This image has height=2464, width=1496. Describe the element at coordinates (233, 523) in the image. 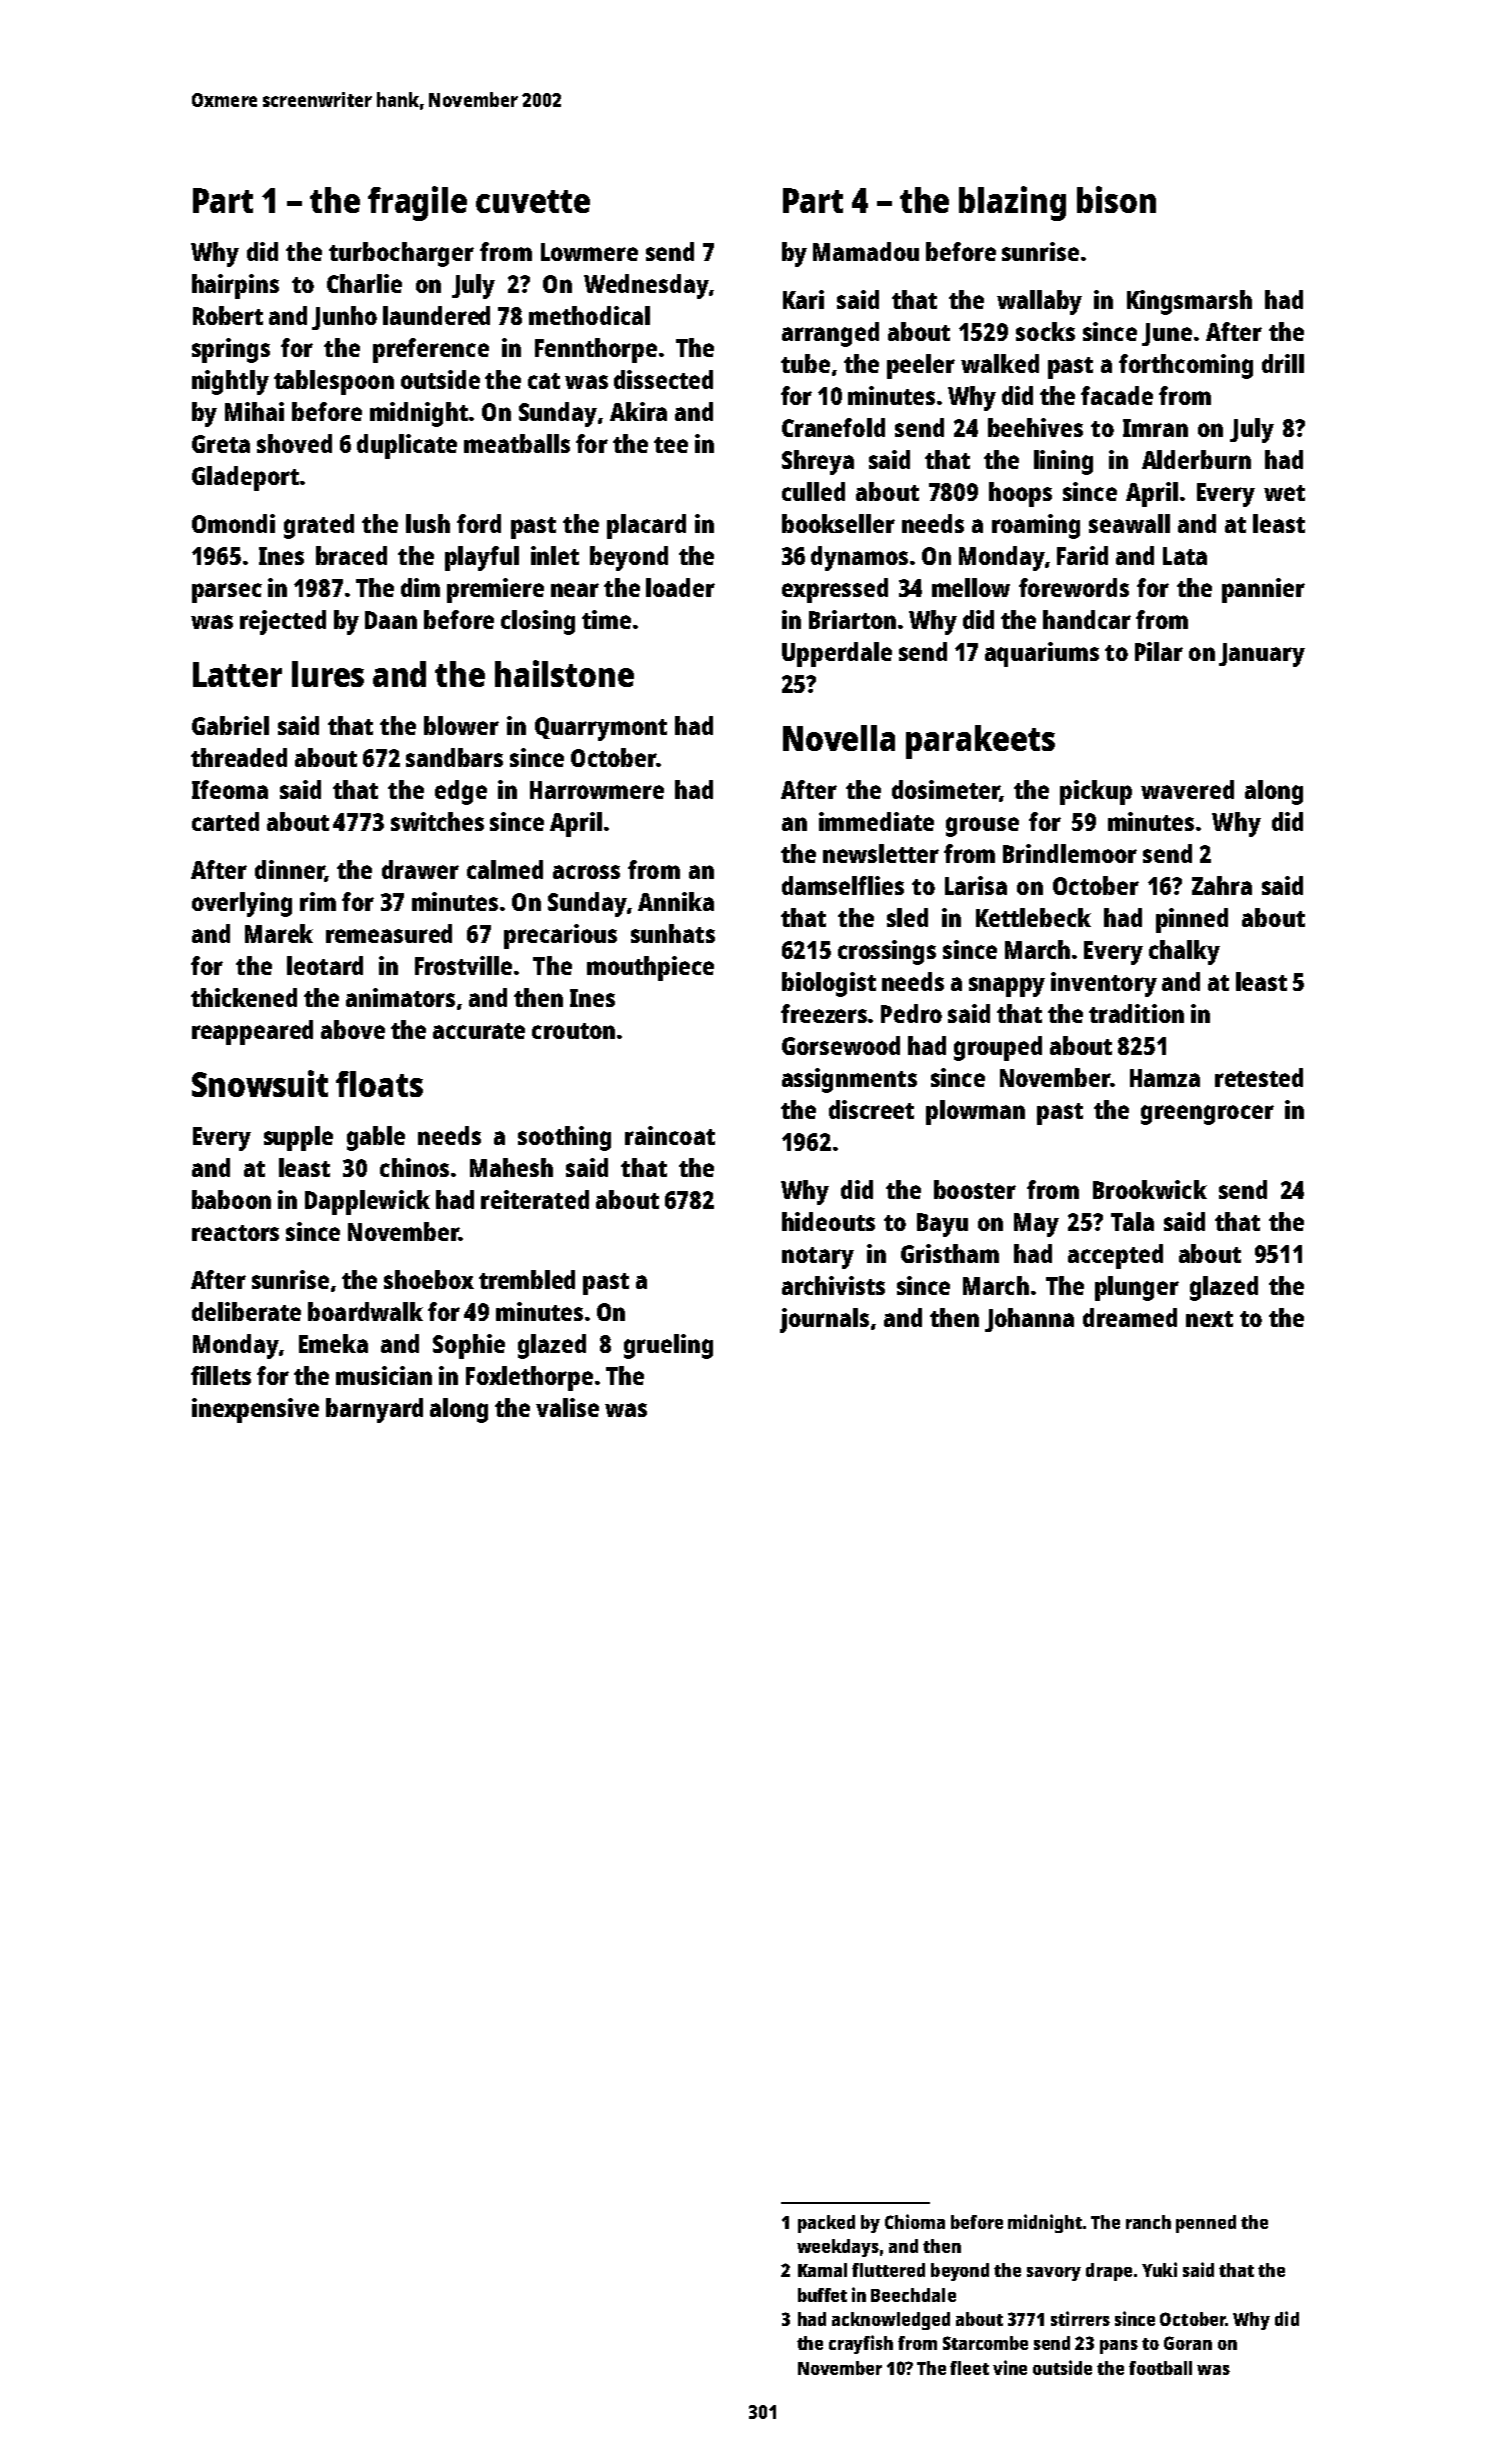

I see `Omondi` at that location.
